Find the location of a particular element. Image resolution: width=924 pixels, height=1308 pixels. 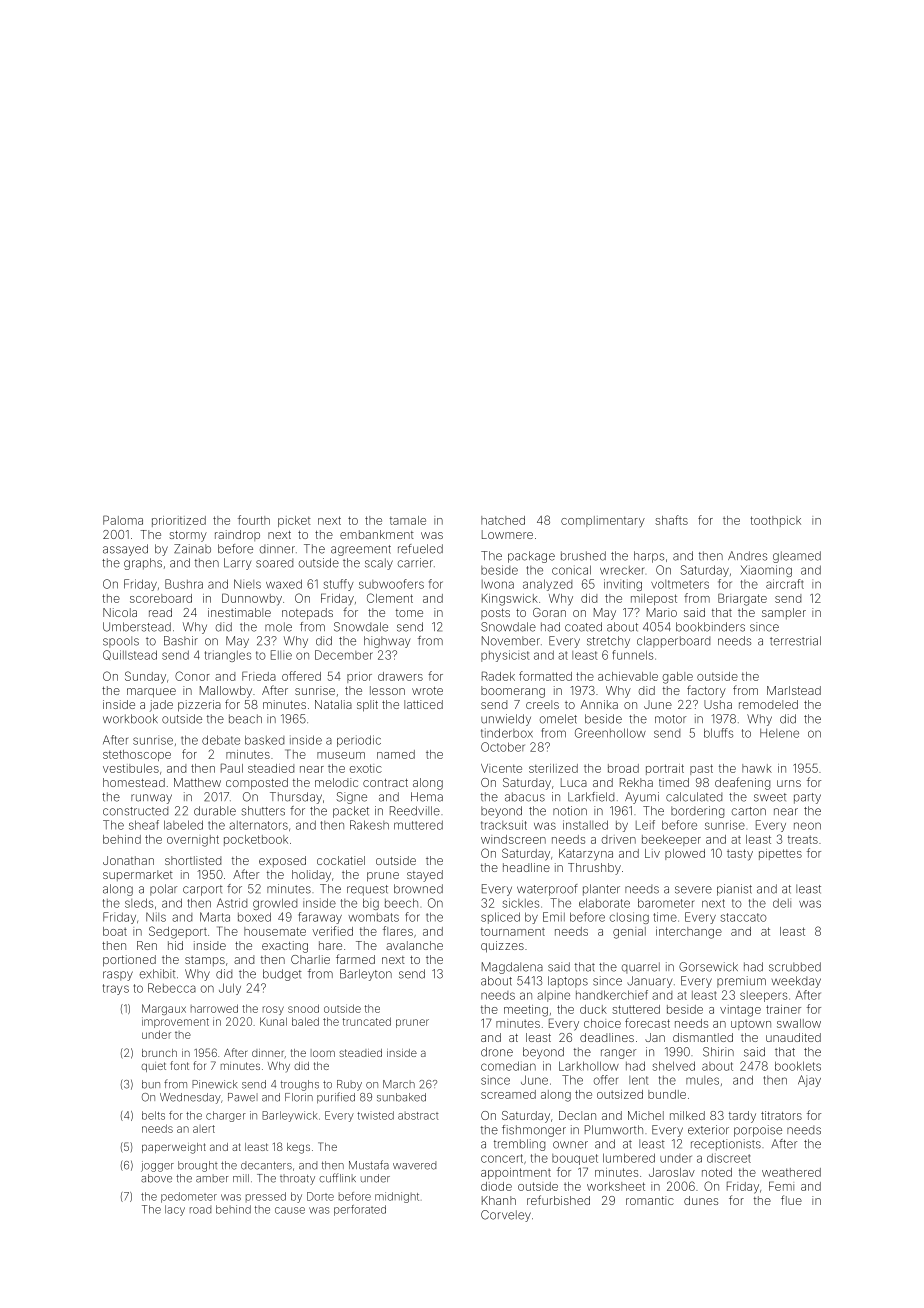

portioned is located at coordinates (129, 961).
